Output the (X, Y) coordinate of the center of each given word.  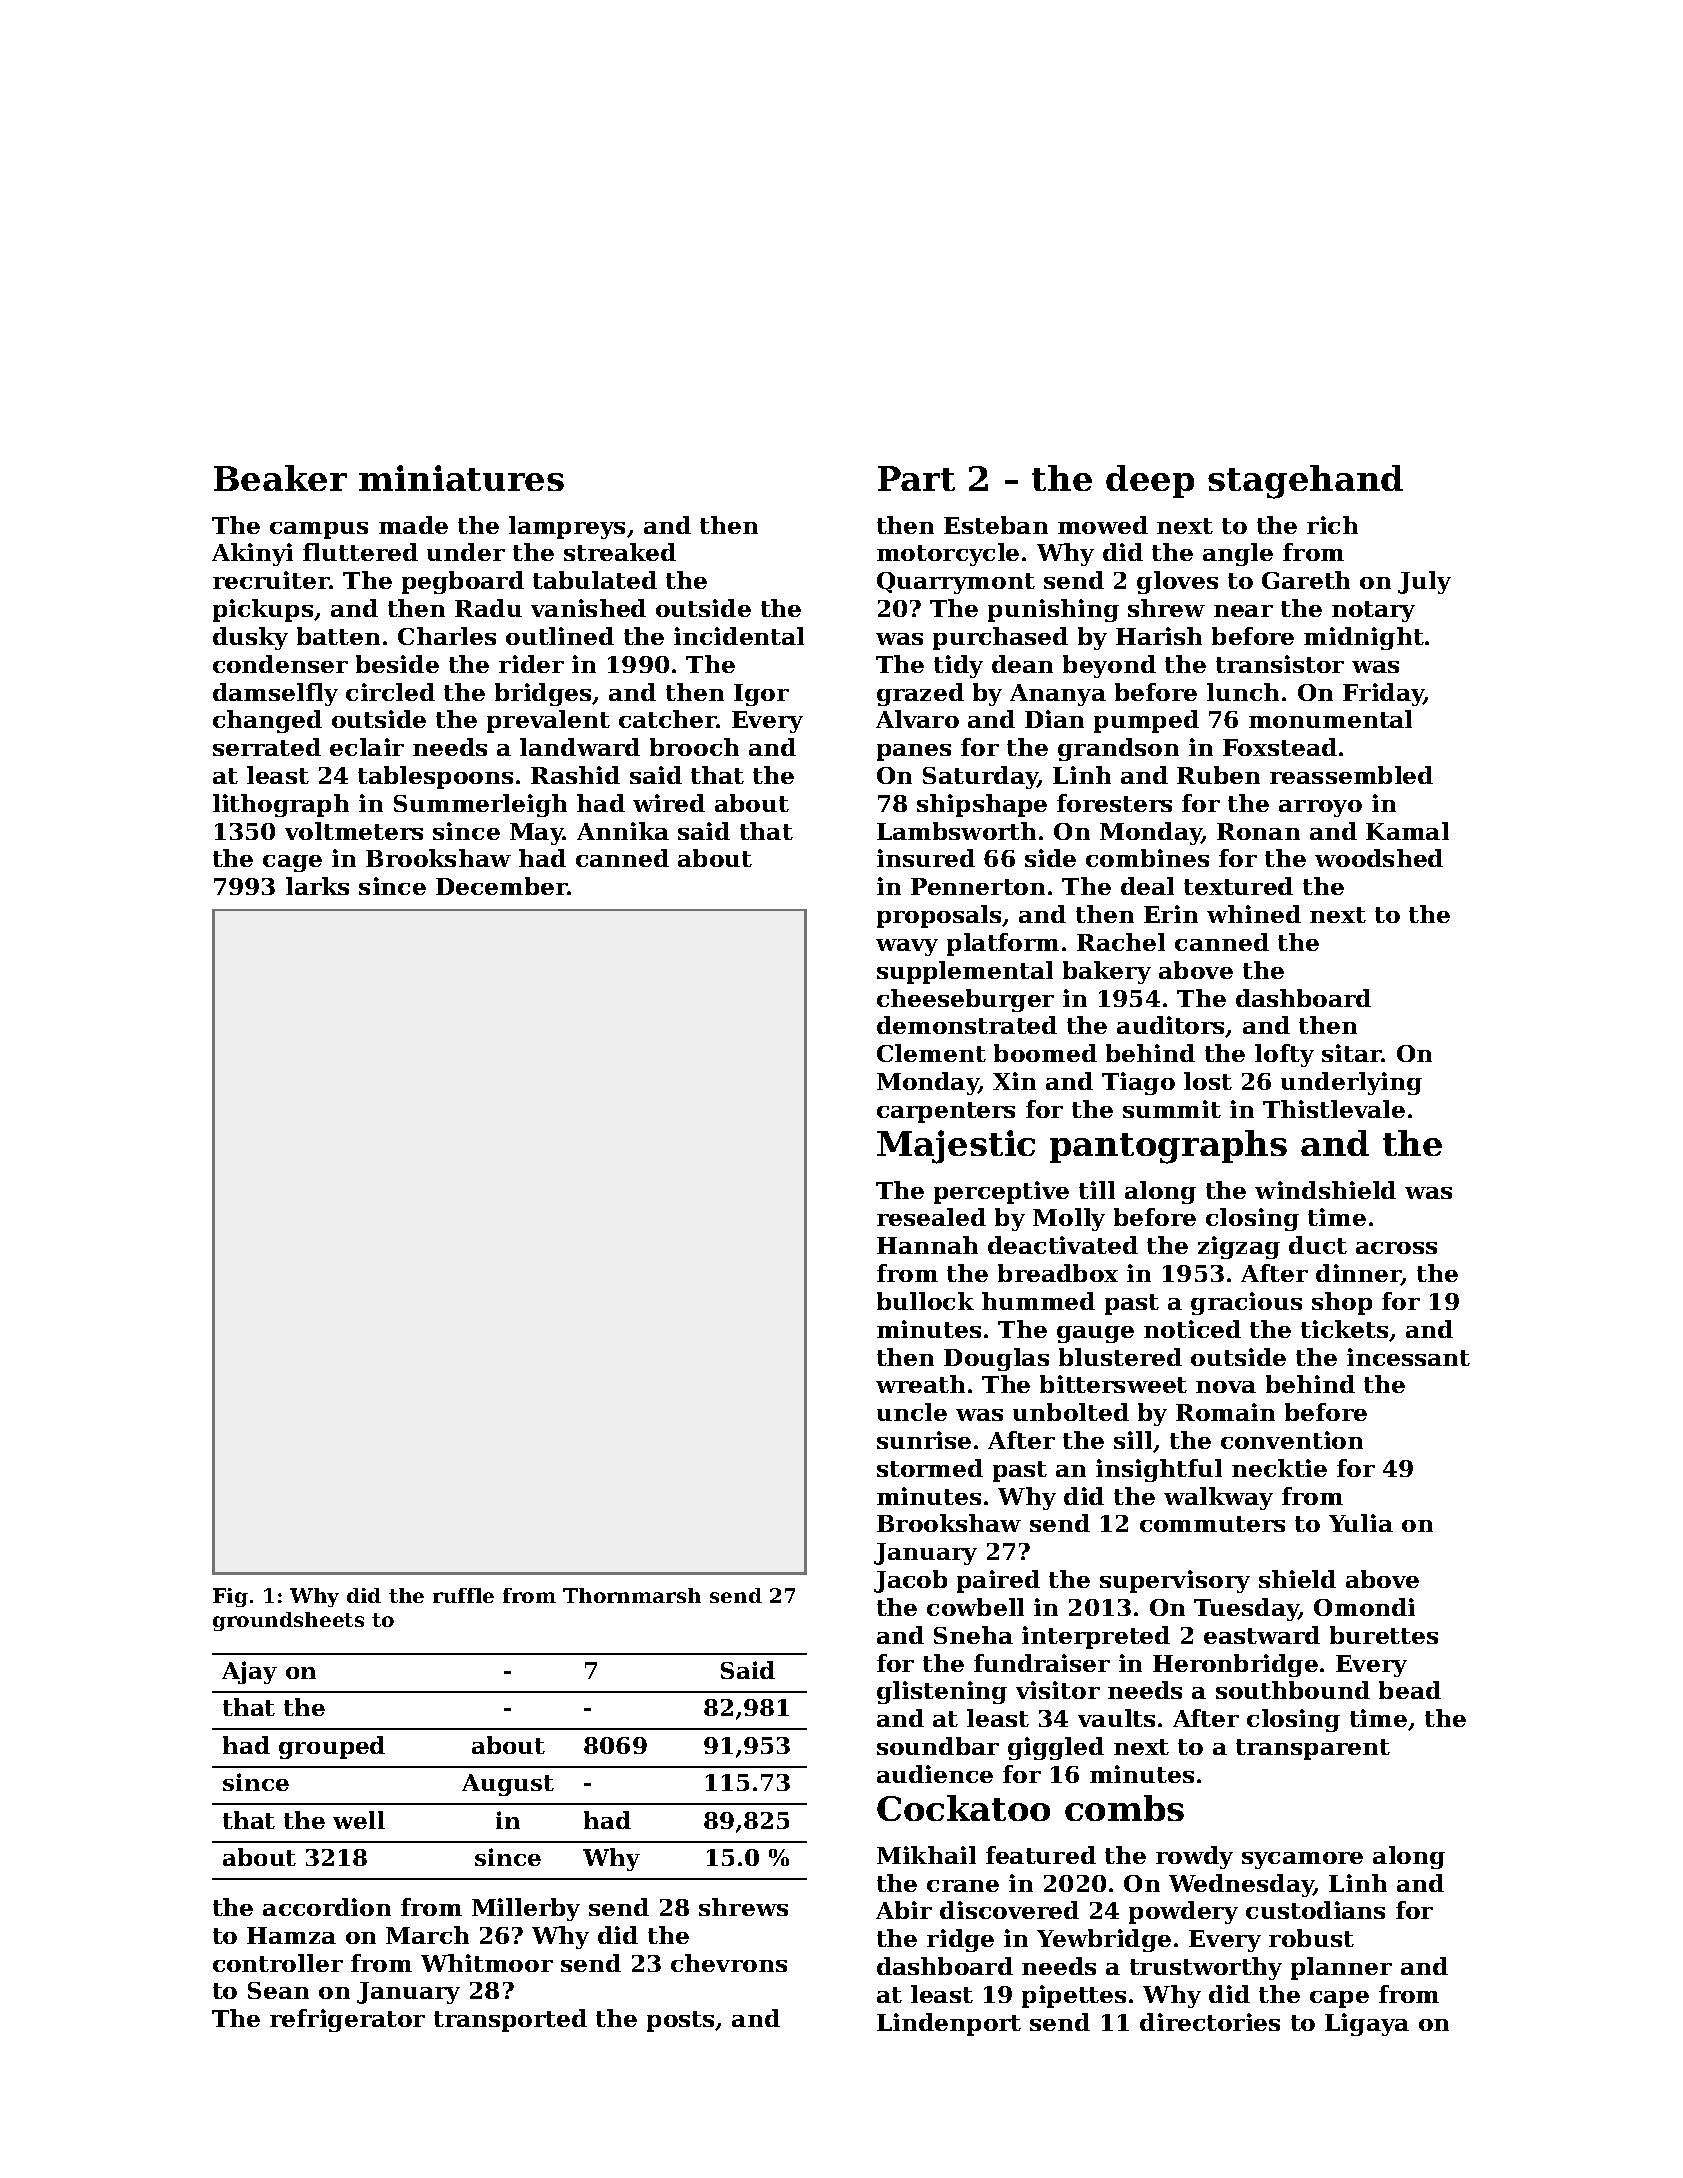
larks (317, 886)
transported (510, 2020)
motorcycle (948, 554)
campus (319, 530)
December (502, 886)
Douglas (996, 1359)
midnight (1364, 638)
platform (1003, 944)
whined (1254, 914)
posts (680, 2021)
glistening (942, 1692)
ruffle (463, 1595)
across (1396, 1248)
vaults (1116, 1718)
